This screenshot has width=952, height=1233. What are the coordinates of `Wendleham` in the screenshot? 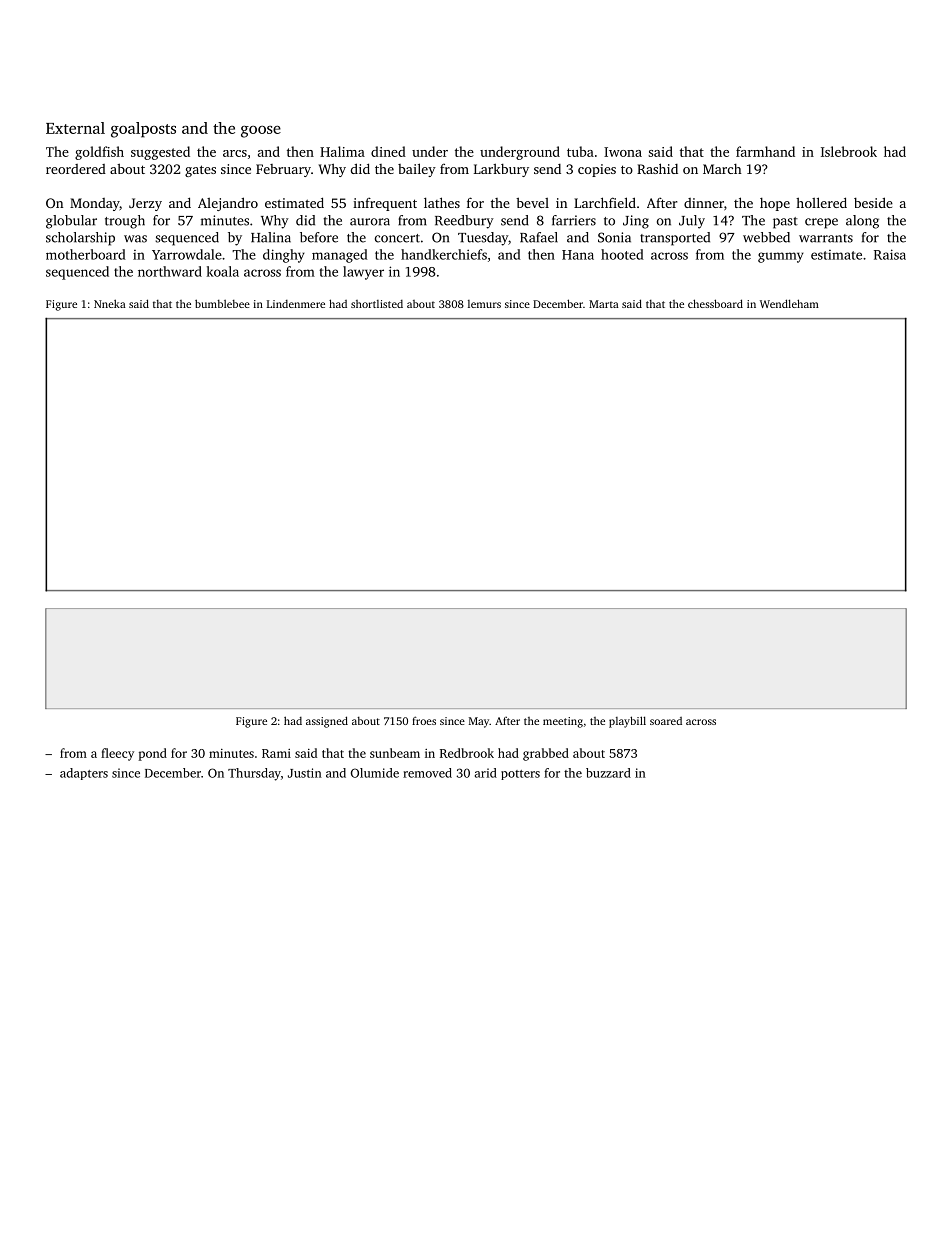 It's located at (789, 303).
